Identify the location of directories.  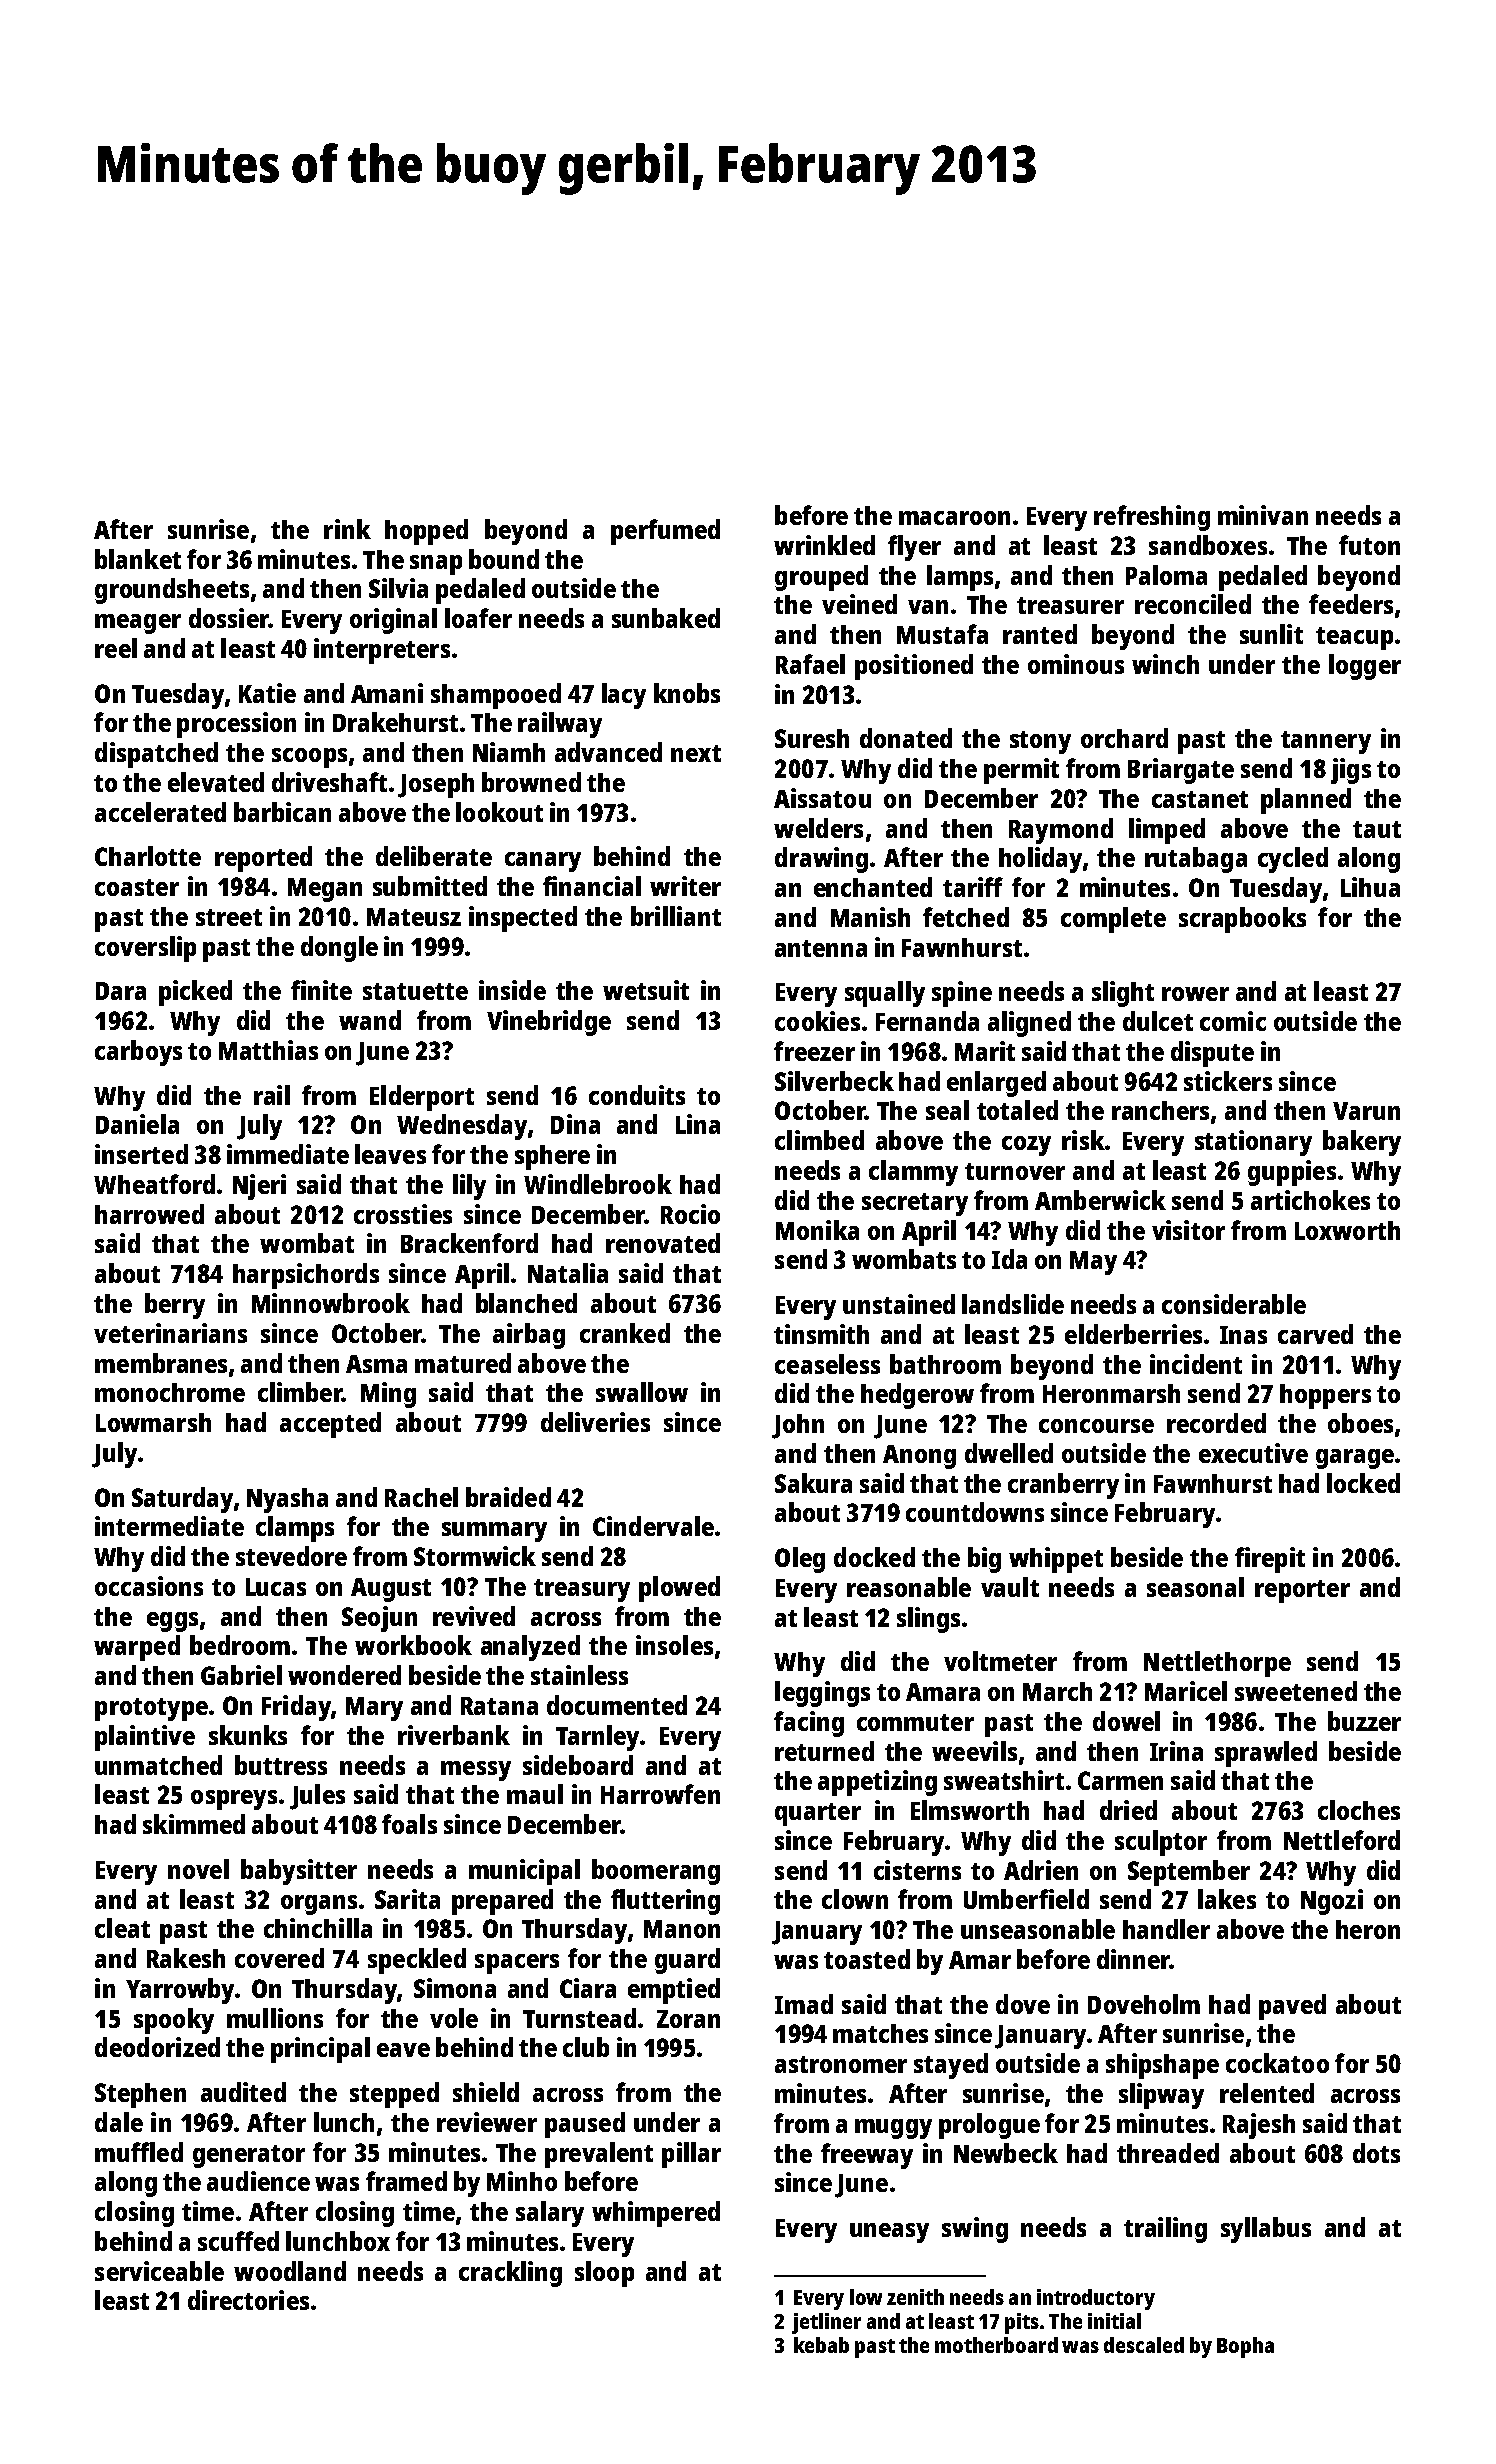
(248, 2300).
